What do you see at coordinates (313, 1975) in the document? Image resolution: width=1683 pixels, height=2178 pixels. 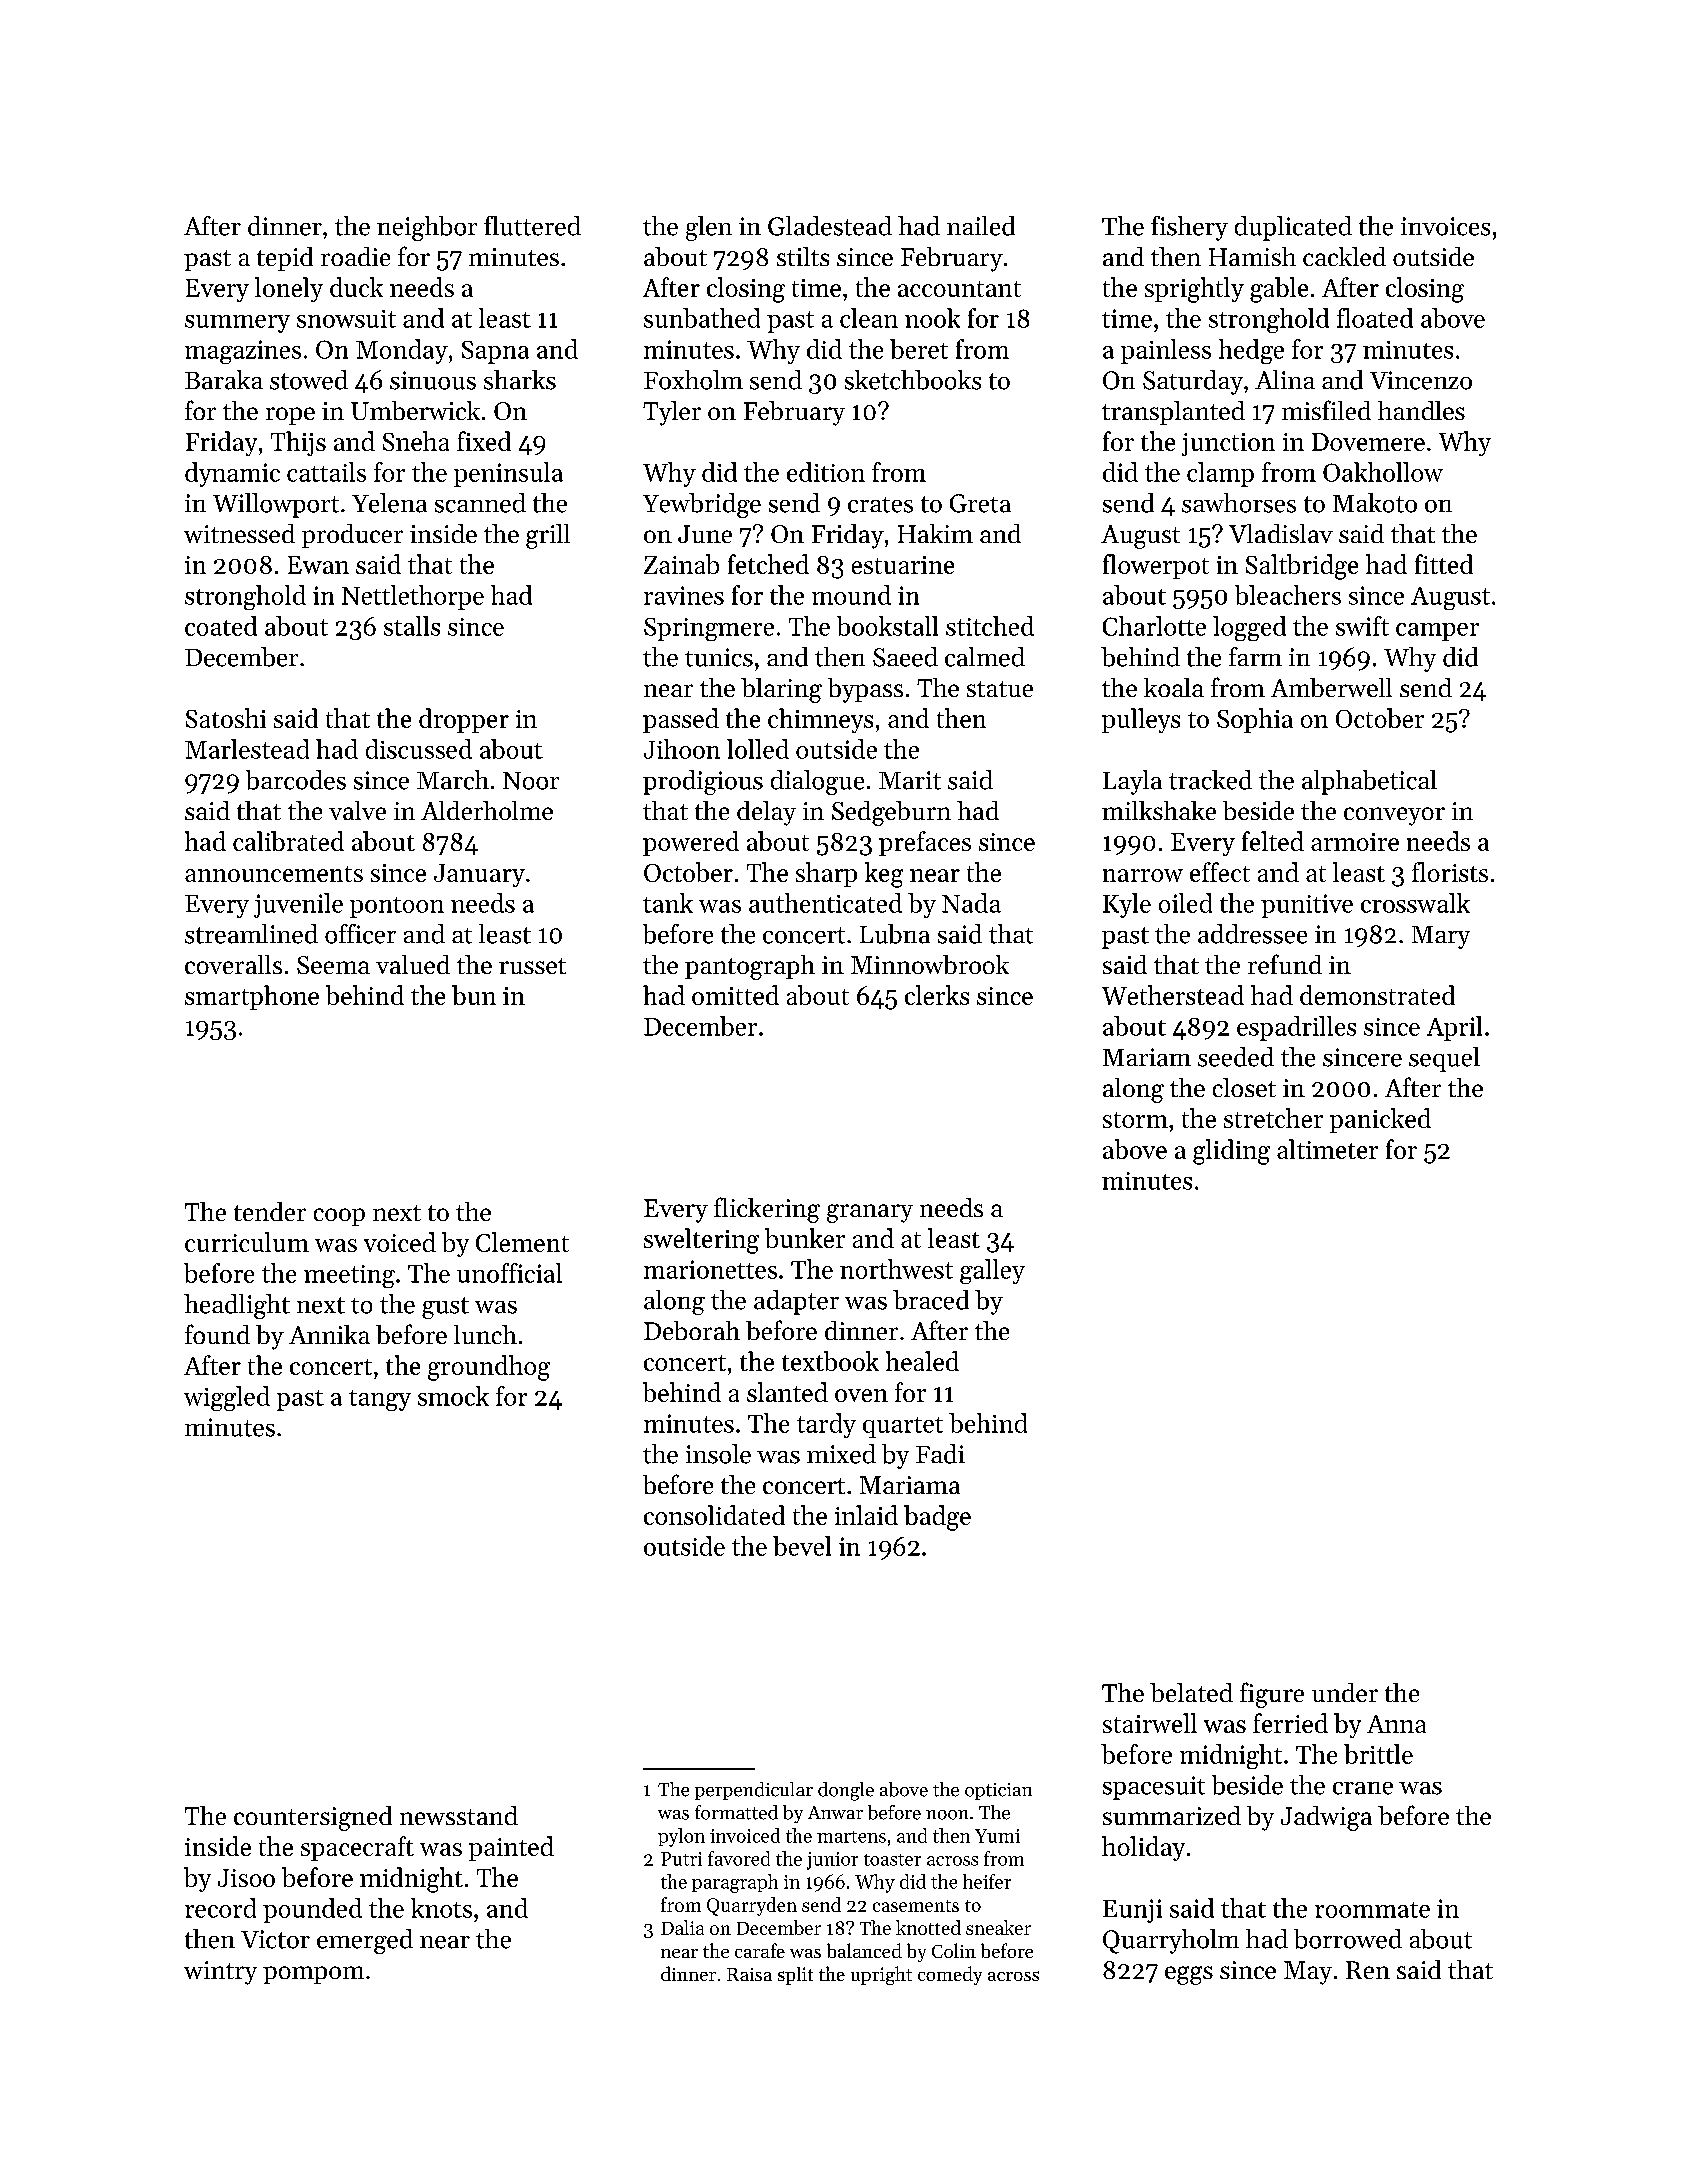 I see `pompom` at bounding box center [313, 1975].
